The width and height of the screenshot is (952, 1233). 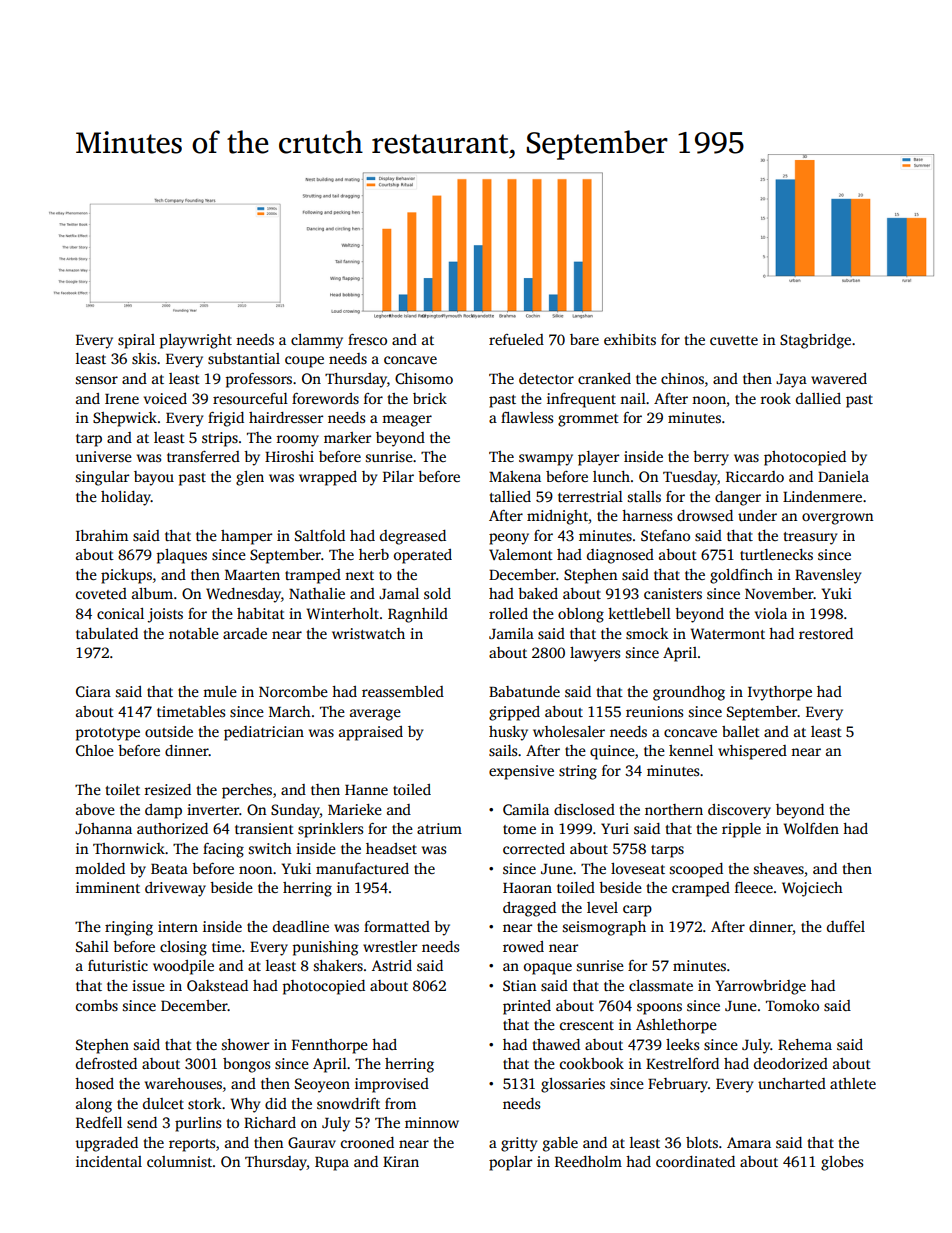 What do you see at coordinates (203, 456) in the screenshot?
I see `transferred` at bounding box center [203, 456].
